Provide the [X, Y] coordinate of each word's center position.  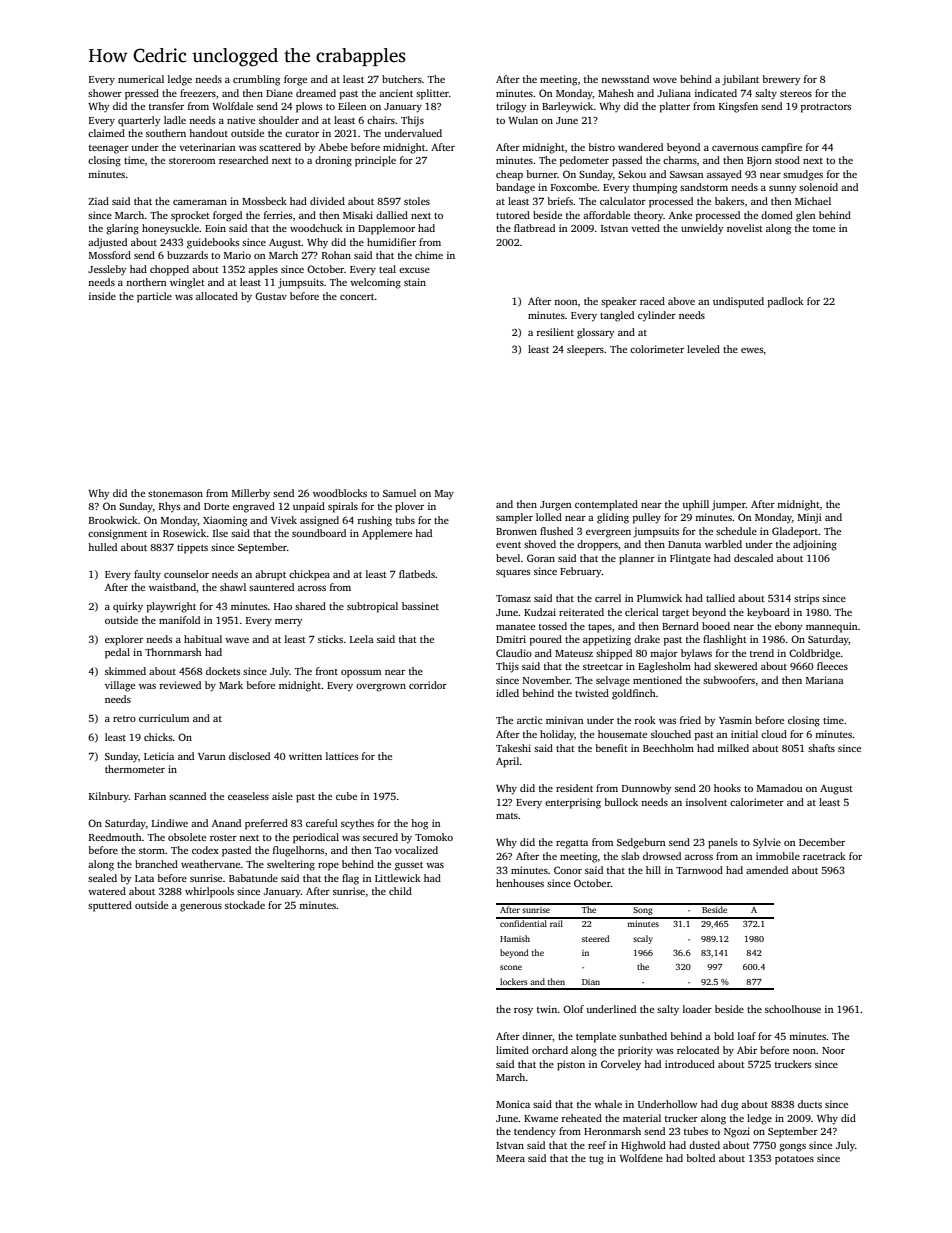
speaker [619, 302]
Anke [680, 215]
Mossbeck [264, 201]
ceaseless [248, 796]
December [822, 842]
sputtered [110, 906]
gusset [409, 866]
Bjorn [759, 161]
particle [154, 297]
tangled [617, 316]
